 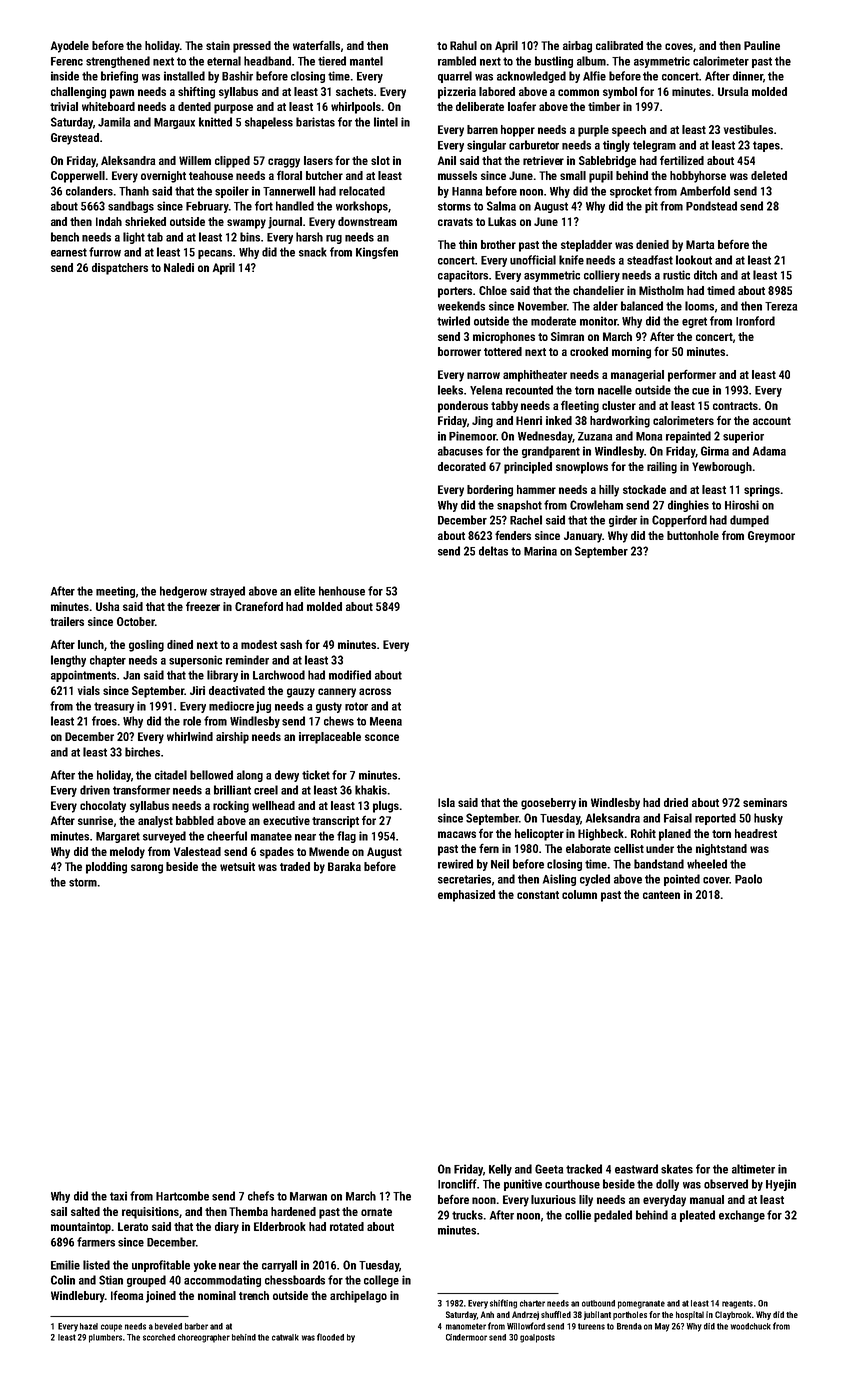 What do you see at coordinates (526, 520) in the screenshot?
I see `Rachel` at bounding box center [526, 520].
